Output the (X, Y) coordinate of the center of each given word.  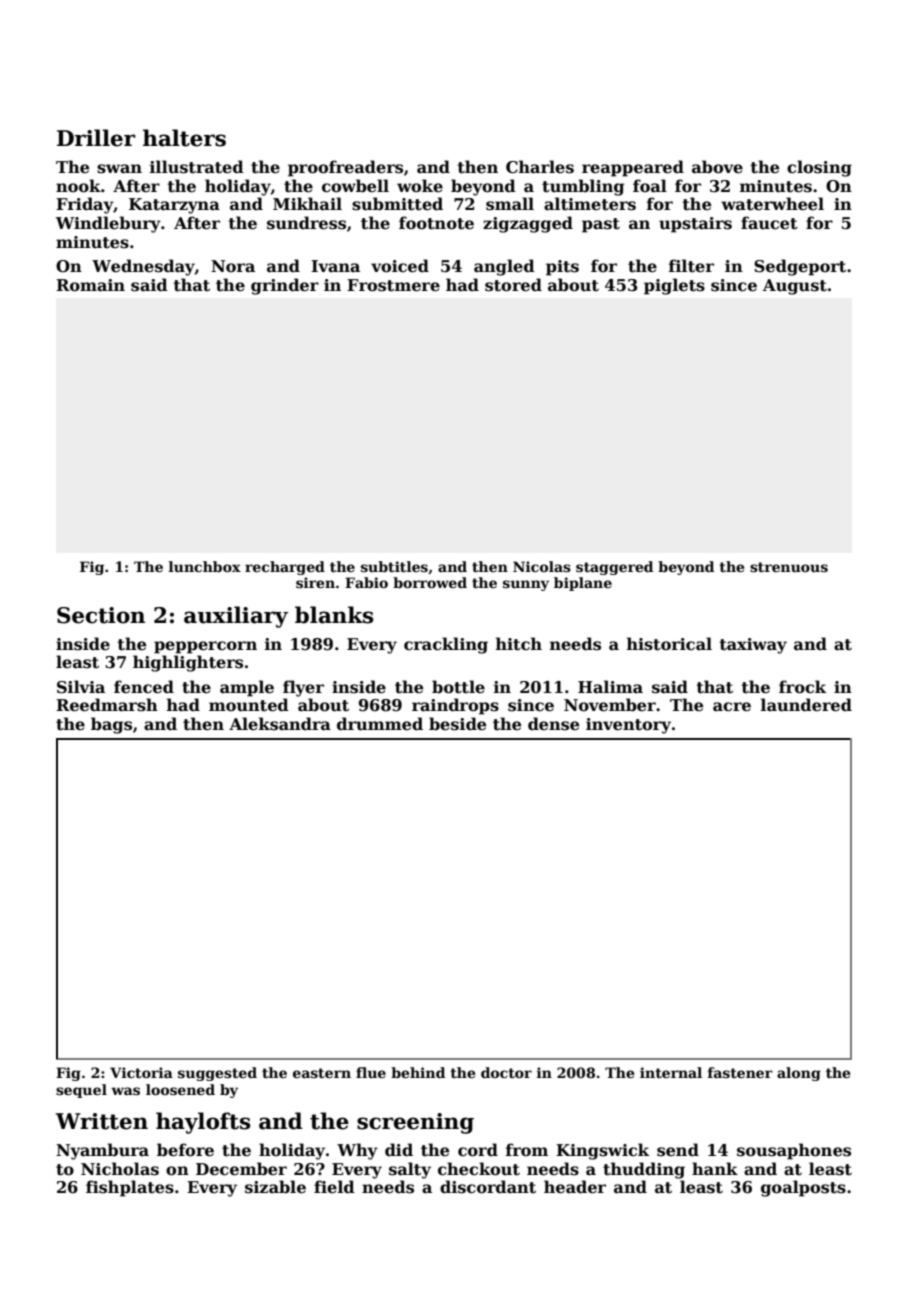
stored (513, 285)
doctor (506, 1072)
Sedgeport (800, 267)
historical (669, 644)
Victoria (141, 1072)
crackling (446, 645)
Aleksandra (280, 724)
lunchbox (205, 566)
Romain (90, 285)
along (799, 1074)
